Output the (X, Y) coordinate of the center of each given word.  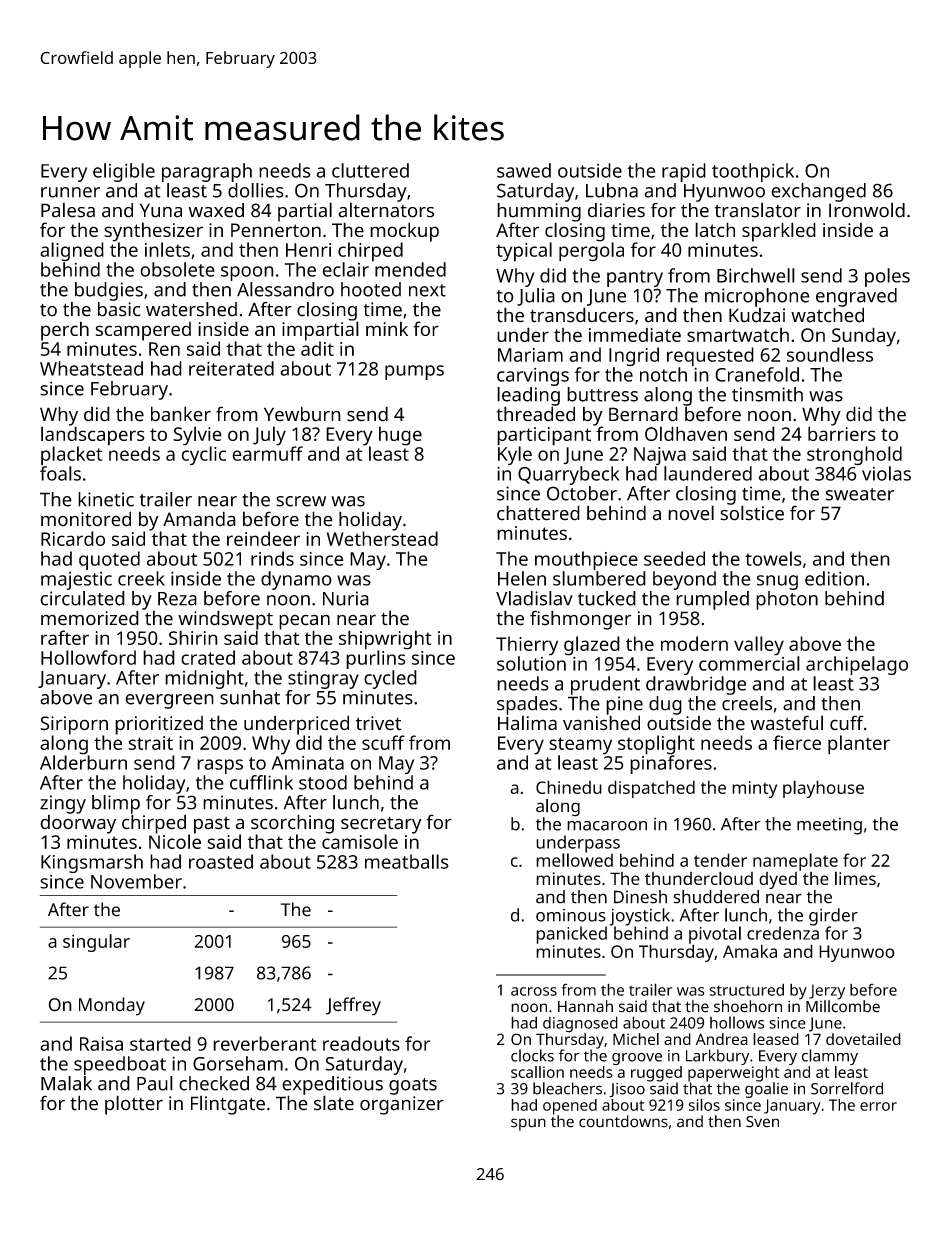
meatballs (407, 861)
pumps (414, 372)
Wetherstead (382, 538)
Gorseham (238, 1063)
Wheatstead (91, 368)
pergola (591, 252)
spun (528, 1124)
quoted (109, 560)
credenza (783, 933)
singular (96, 943)
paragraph (207, 172)
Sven (762, 1122)
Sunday (864, 337)
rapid (684, 172)
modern (694, 643)
